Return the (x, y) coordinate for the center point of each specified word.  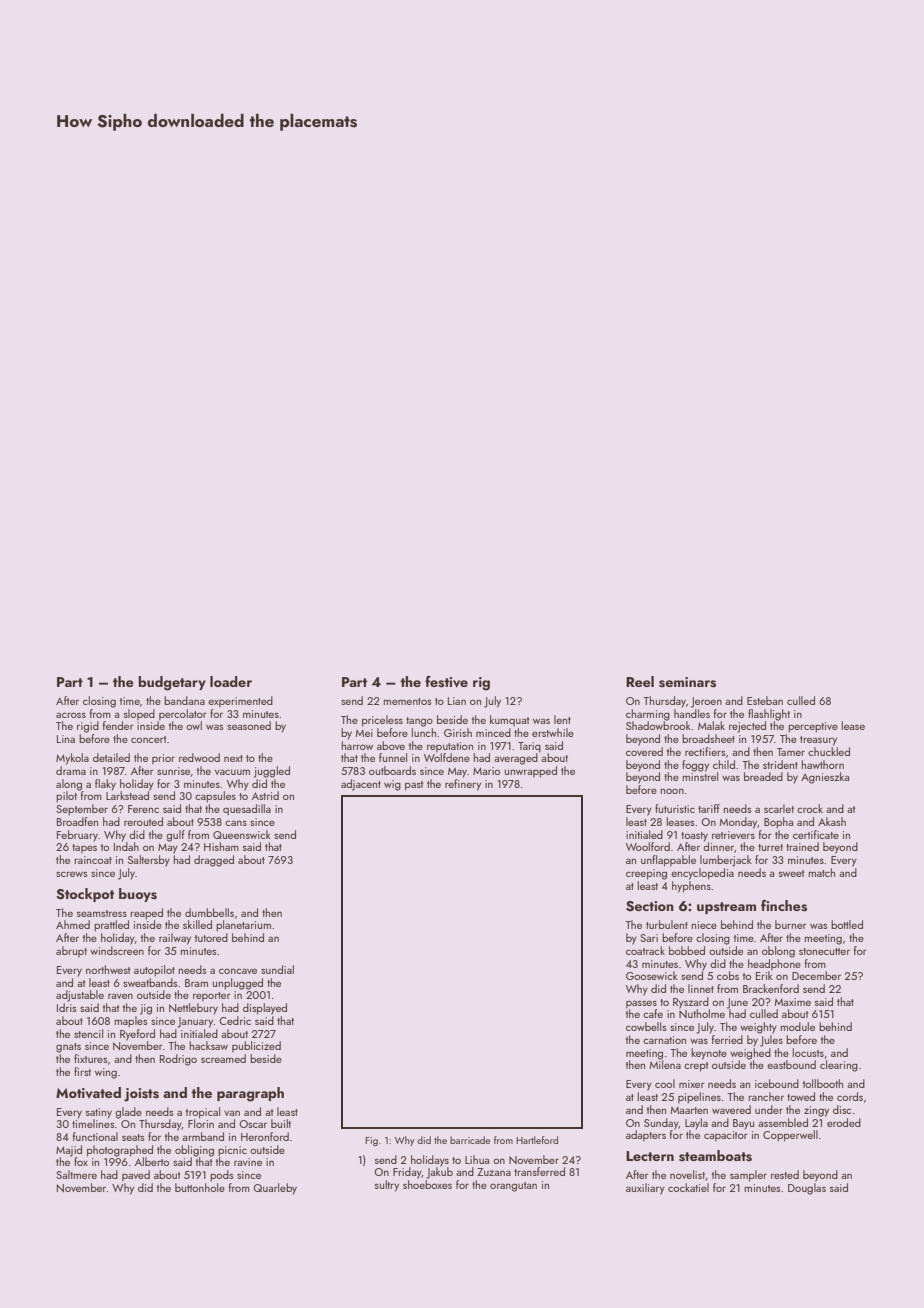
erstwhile (553, 732)
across (71, 715)
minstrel (700, 776)
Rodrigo (178, 1060)
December (816, 975)
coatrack (645, 950)
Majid (69, 1151)
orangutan (513, 1187)
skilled (197, 924)
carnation (664, 1040)
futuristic (675, 808)
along (69, 785)
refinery (463, 785)
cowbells (646, 1026)
